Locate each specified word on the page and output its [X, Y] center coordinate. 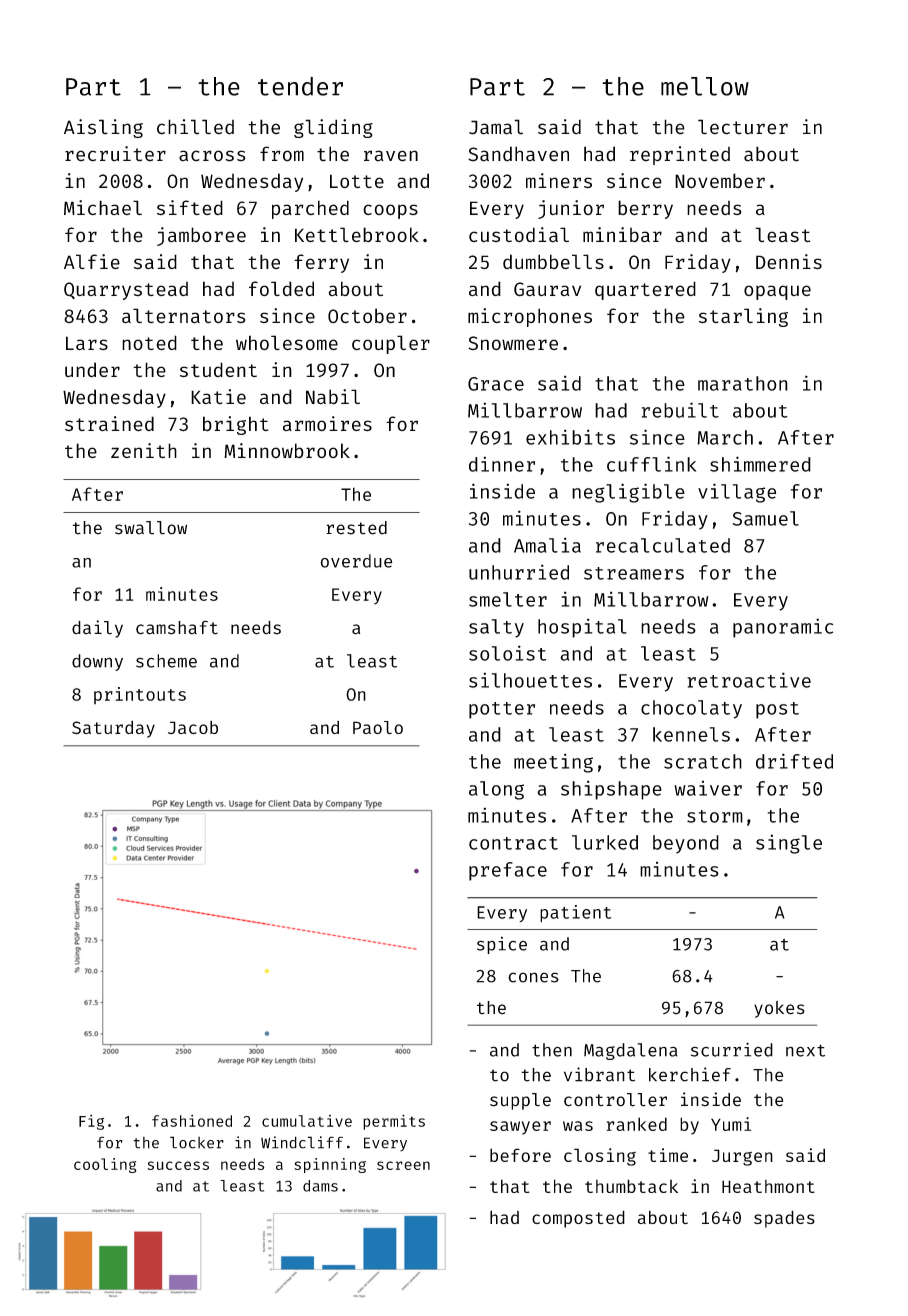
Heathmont [768, 1186]
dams [320, 1186]
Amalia [547, 545]
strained [109, 424]
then [552, 1050]
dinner [502, 464]
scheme [166, 661]
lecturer [743, 127]
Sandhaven [518, 154]
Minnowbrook [287, 450]
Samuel [766, 518]
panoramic [783, 628]
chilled [195, 127]
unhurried [519, 572]
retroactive [749, 680]
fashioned [192, 1121]
